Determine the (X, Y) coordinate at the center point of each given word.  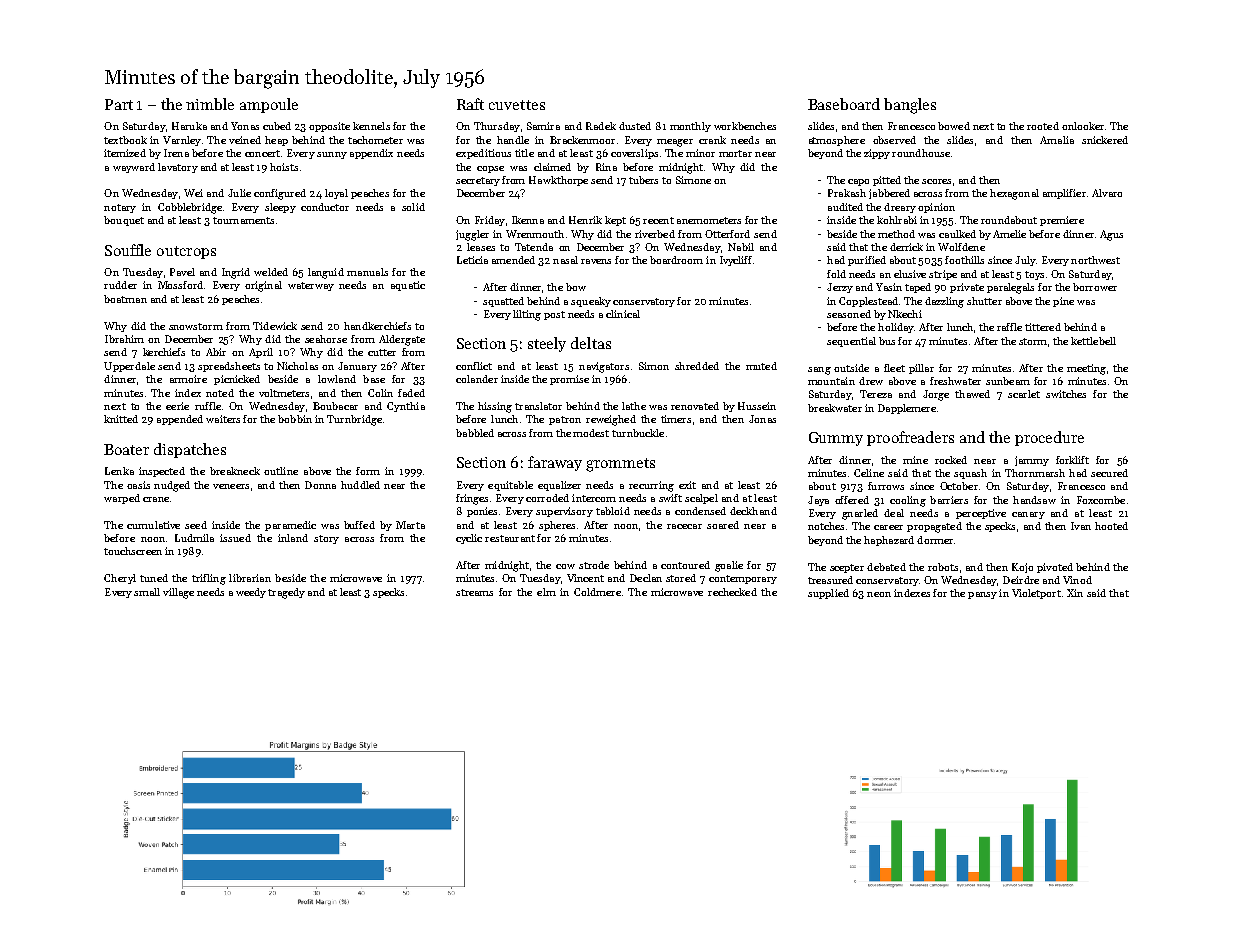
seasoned (849, 314)
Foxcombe (1101, 500)
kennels (371, 126)
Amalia (1057, 140)
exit (687, 485)
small (147, 592)
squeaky (591, 302)
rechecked (732, 592)
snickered (1105, 140)
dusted (635, 126)
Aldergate (402, 340)
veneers (231, 486)
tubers (643, 180)
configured (280, 194)
